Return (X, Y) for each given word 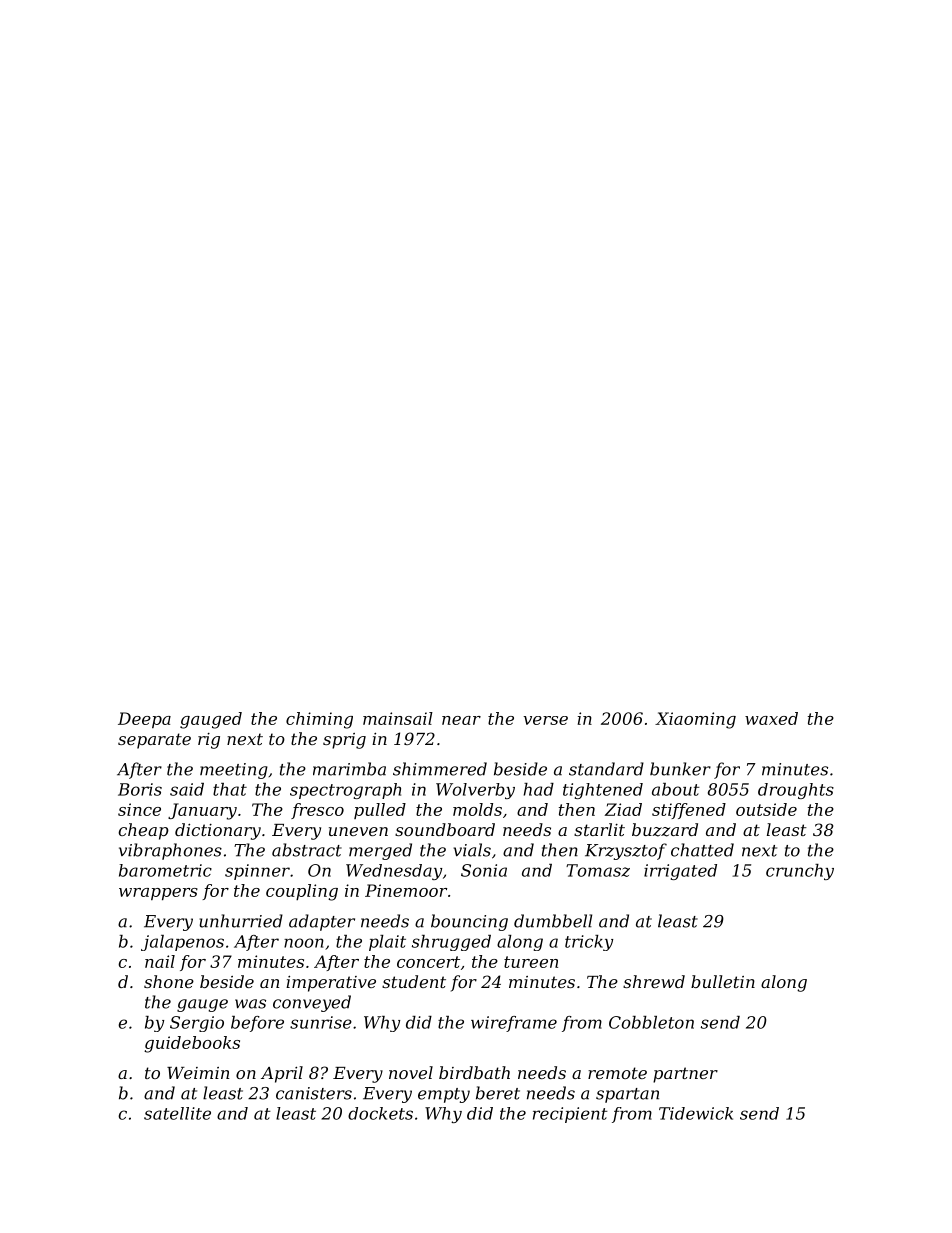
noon (304, 943)
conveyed (312, 1003)
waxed (771, 718)
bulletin (723, 981)
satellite (177, 1113)
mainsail (398, 718)
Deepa (144, 720)
